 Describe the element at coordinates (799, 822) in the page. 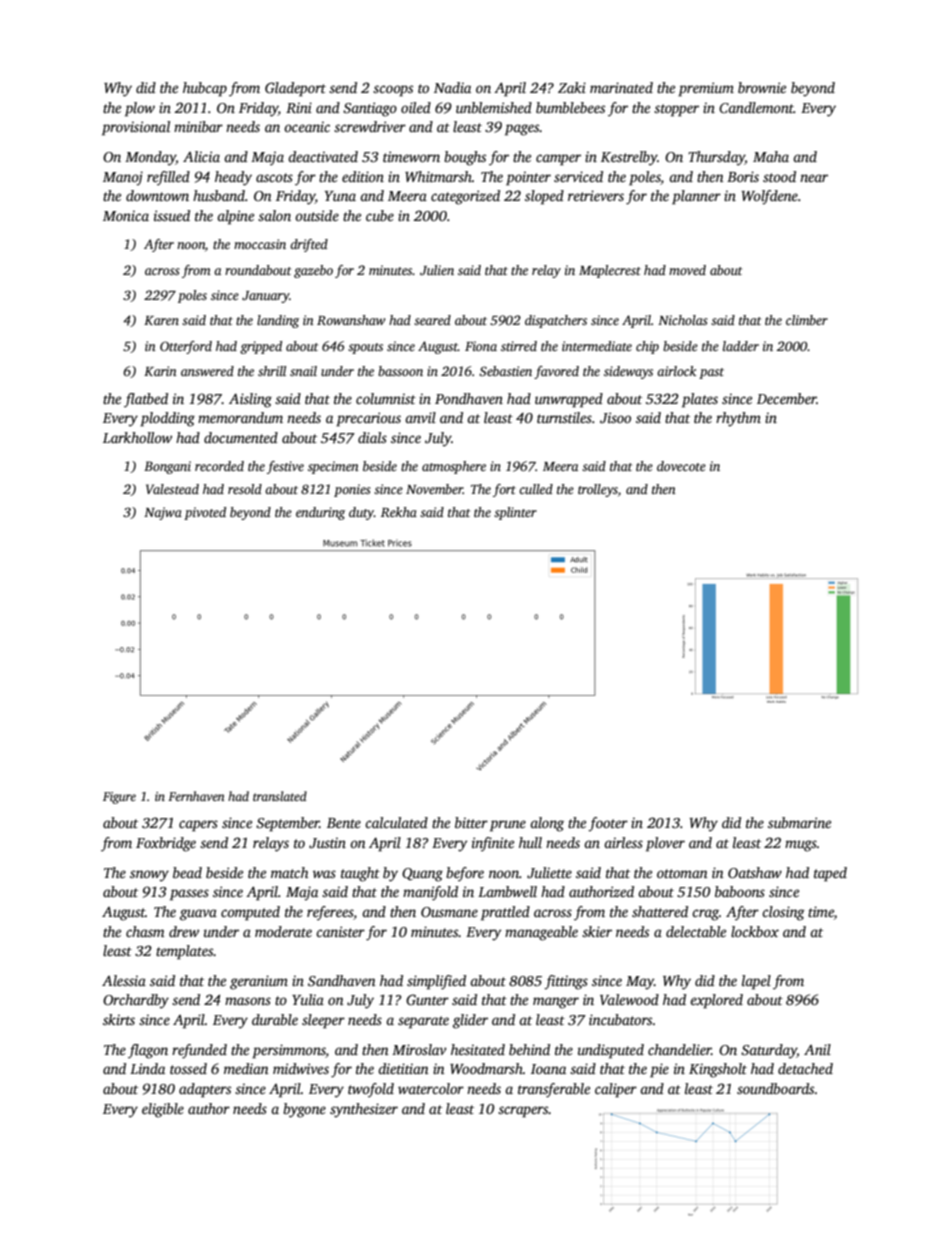

I see `submarine` at that location.
